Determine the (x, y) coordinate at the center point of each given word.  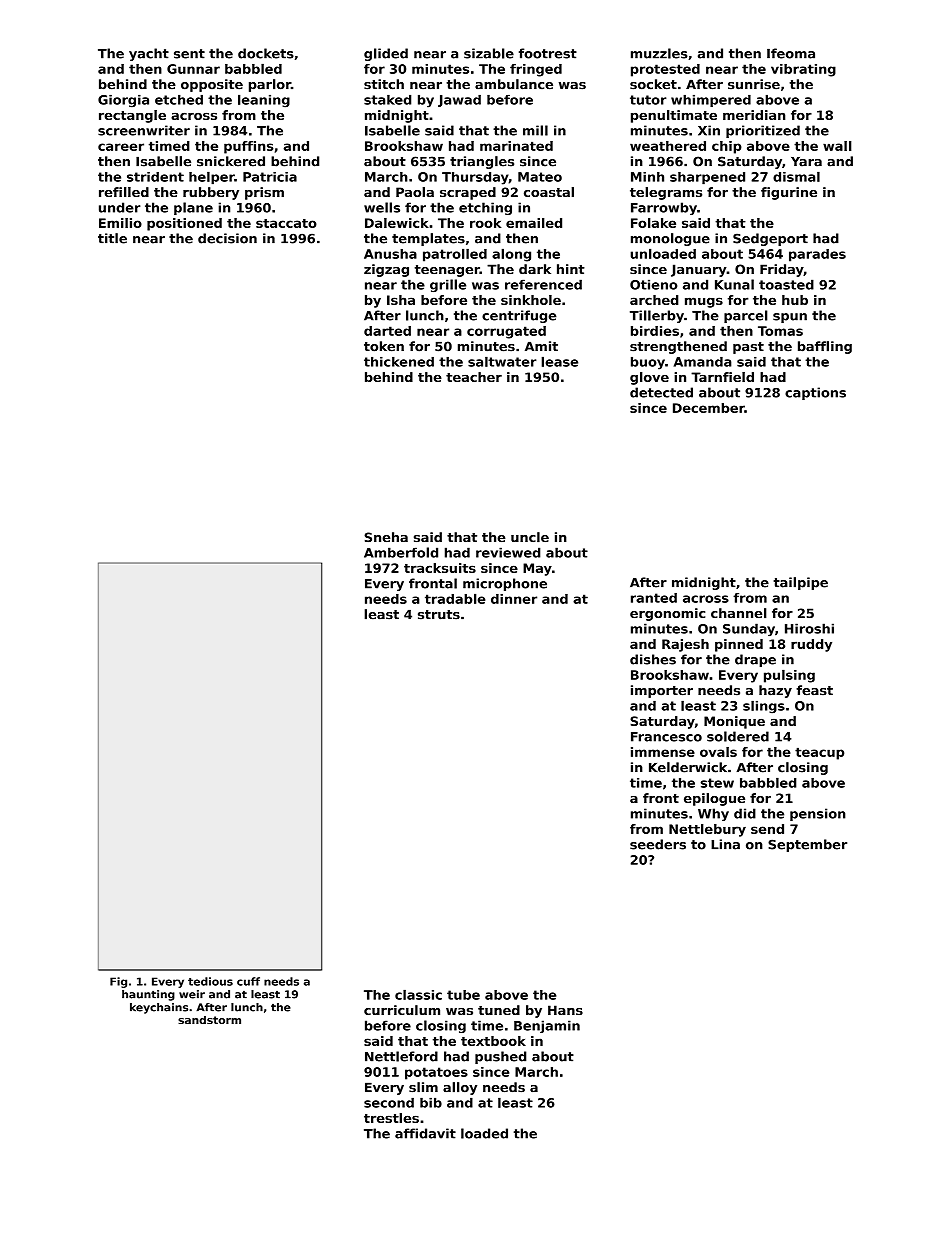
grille (448, 285)
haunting (148, 995)
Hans (565, 1010)
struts (439, 615)
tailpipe (800, 583)
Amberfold (401, 552)
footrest (548, 53)
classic (418, 994)
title (112, 238)
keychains (159, 1008)
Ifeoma (791, 53)
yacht (149, 54)
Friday (782, 270)
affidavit (425, 1133)
